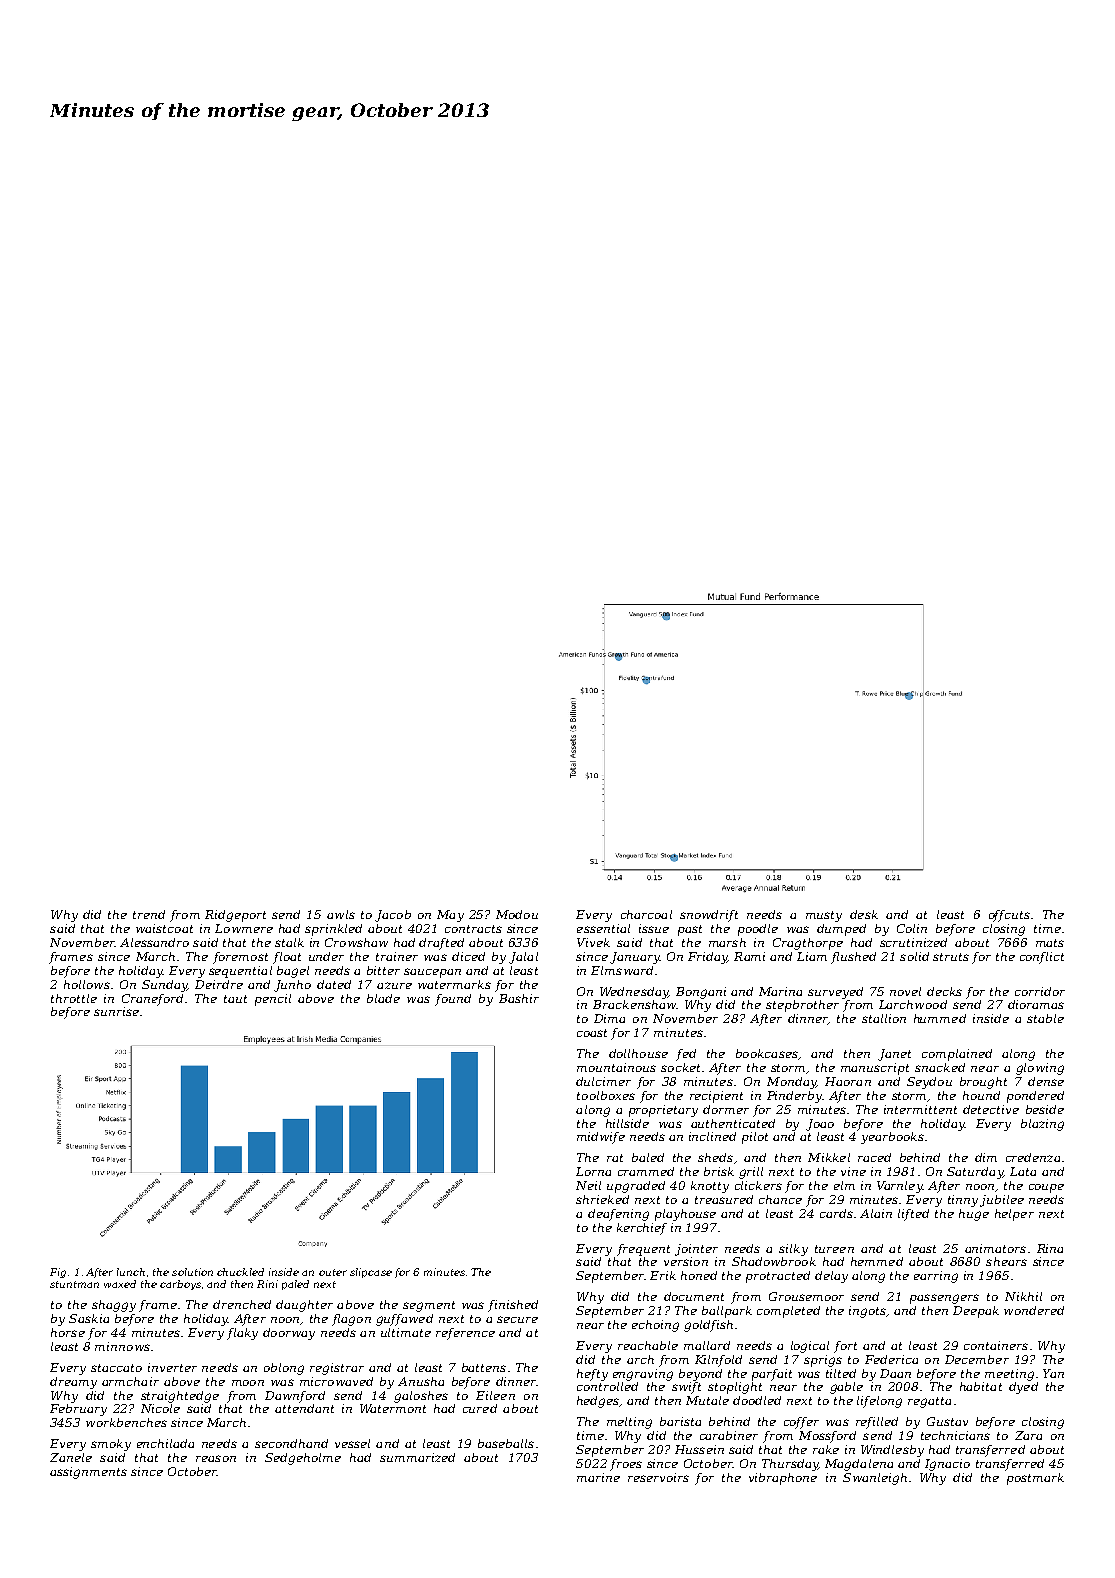  I want to click on solution, so click(192, 1272).
